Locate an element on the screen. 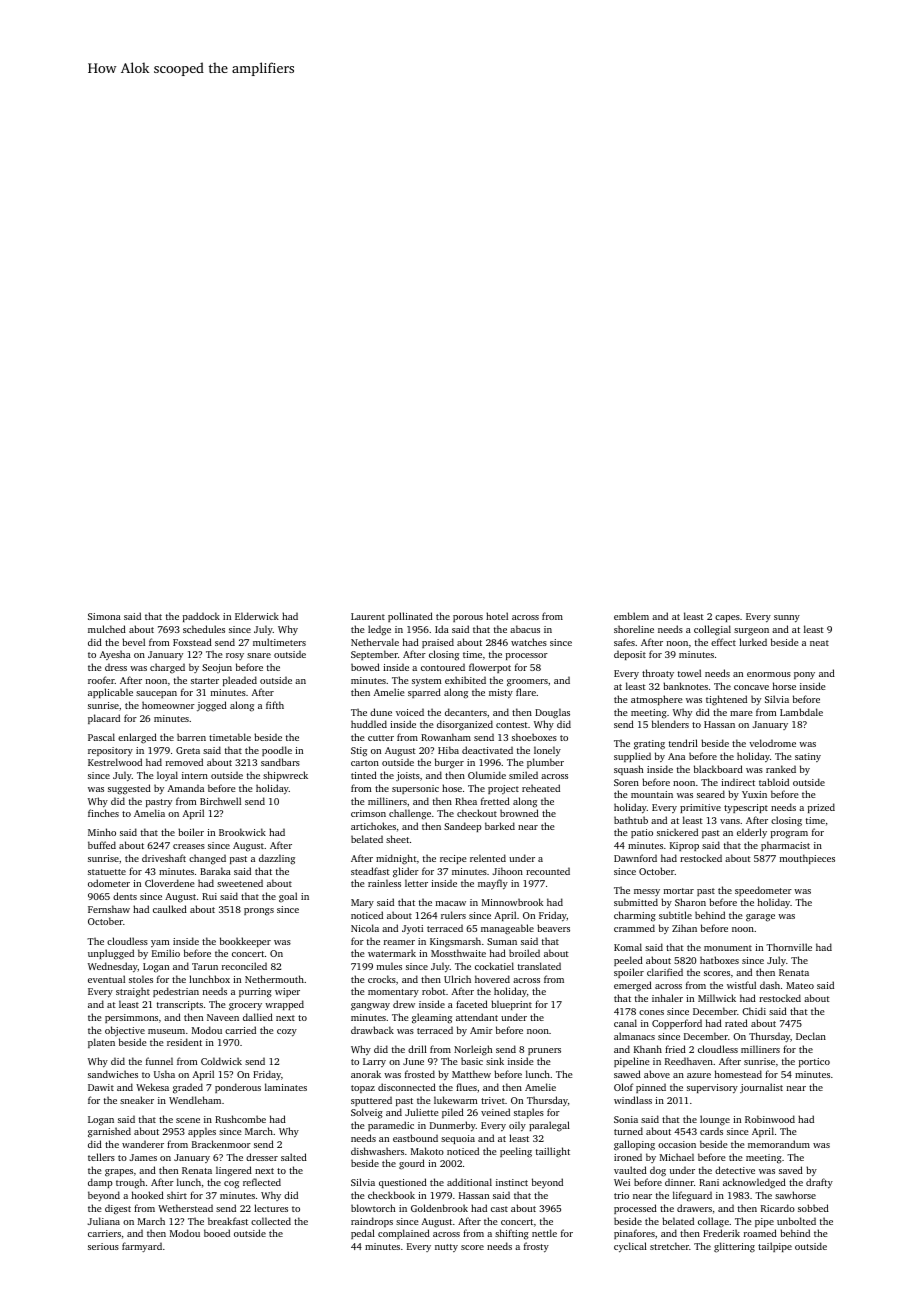  Laurent is located at coordinates (368, 616).
